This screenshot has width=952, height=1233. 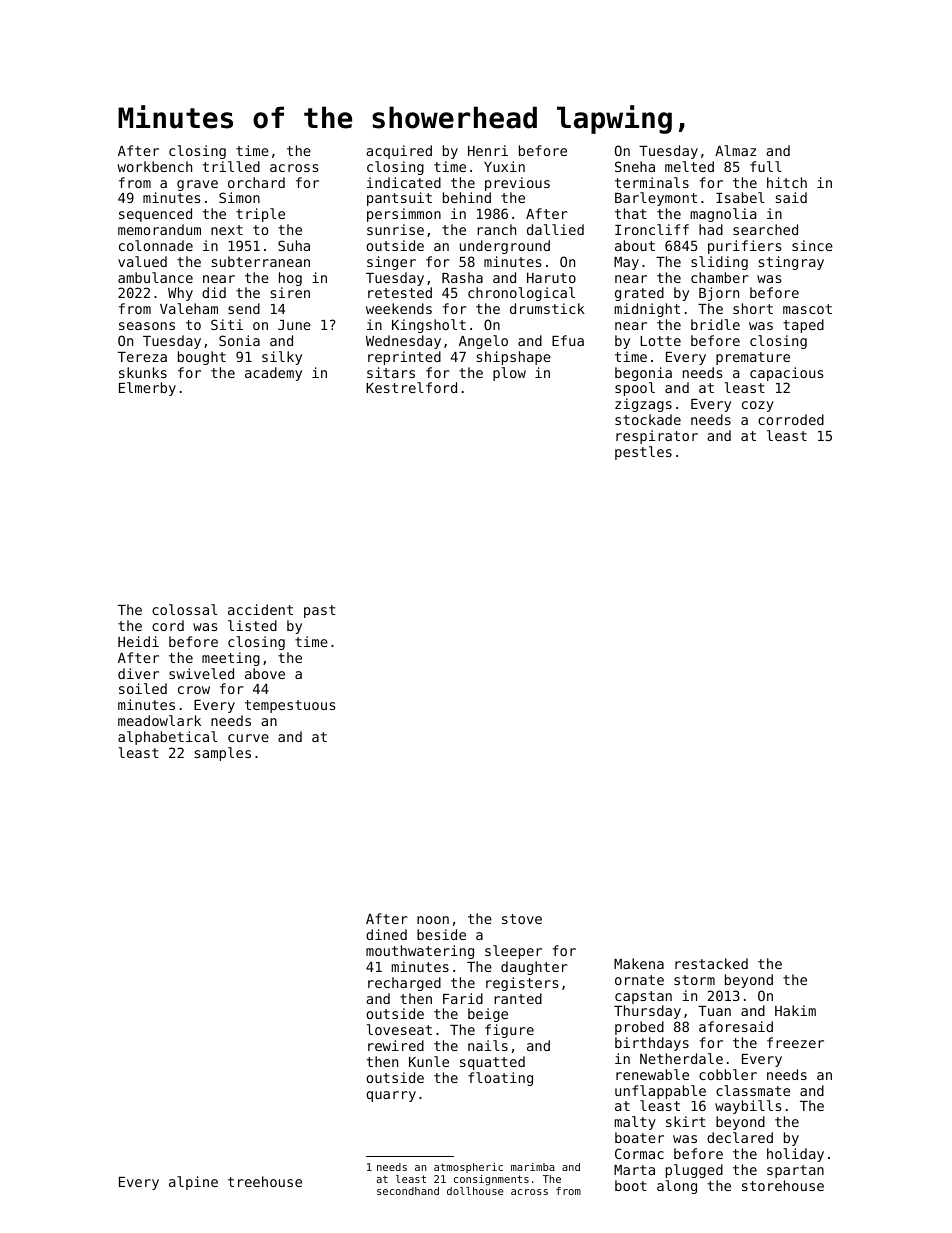 I want to click on samples, so click(x=223, y=754).
